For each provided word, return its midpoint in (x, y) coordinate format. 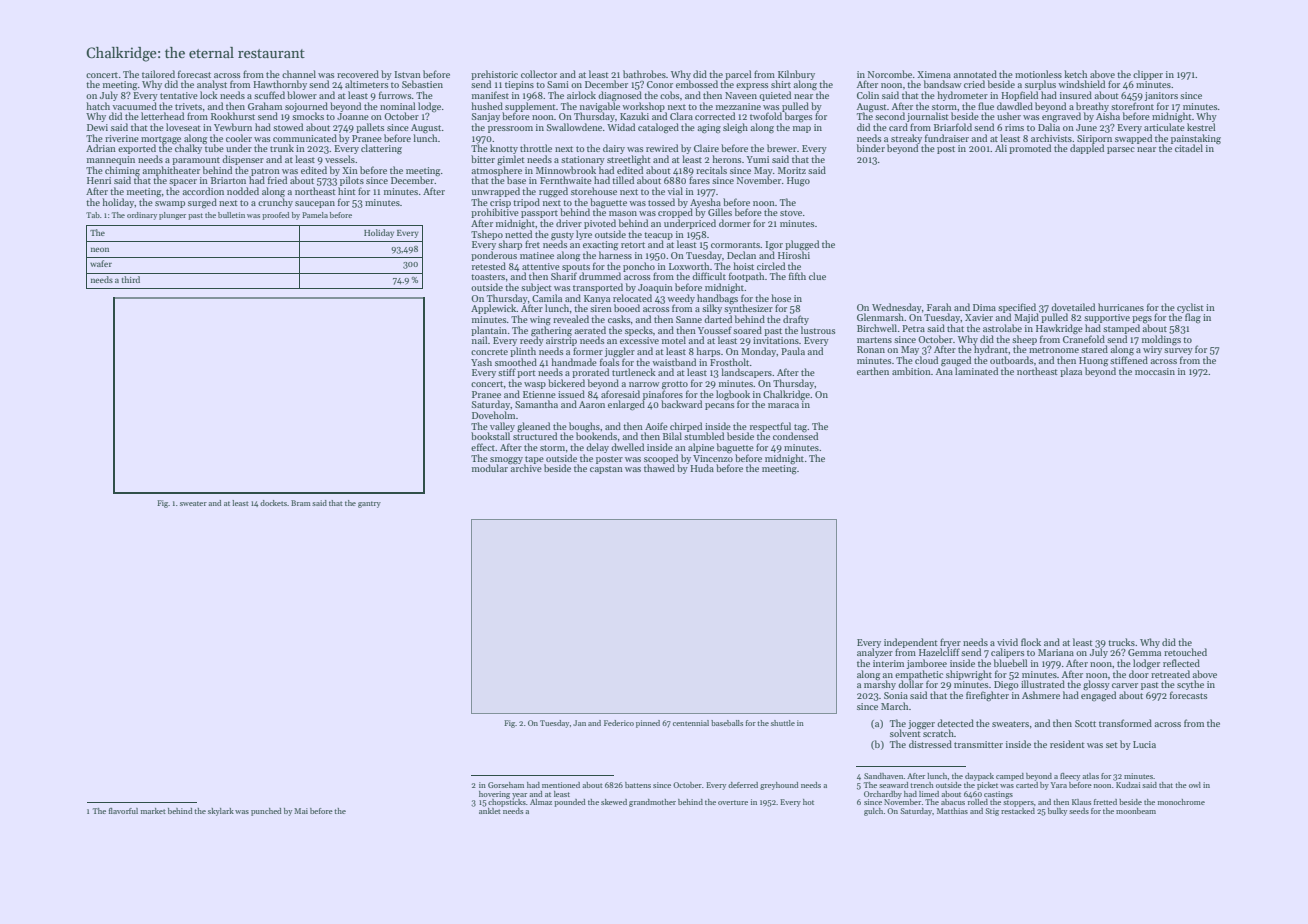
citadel (1189, 148)
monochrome (1181, 802)
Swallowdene (574, 127)
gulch (874, 812)
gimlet (511, 160)
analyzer (875, 653)
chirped (686, 427)
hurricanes (1121, 307)
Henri (99, 180)
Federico (619, 723)
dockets (273, 503)
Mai (301, 811)
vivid (1007, 642)
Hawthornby (280, 85)
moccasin (1155, 371)
